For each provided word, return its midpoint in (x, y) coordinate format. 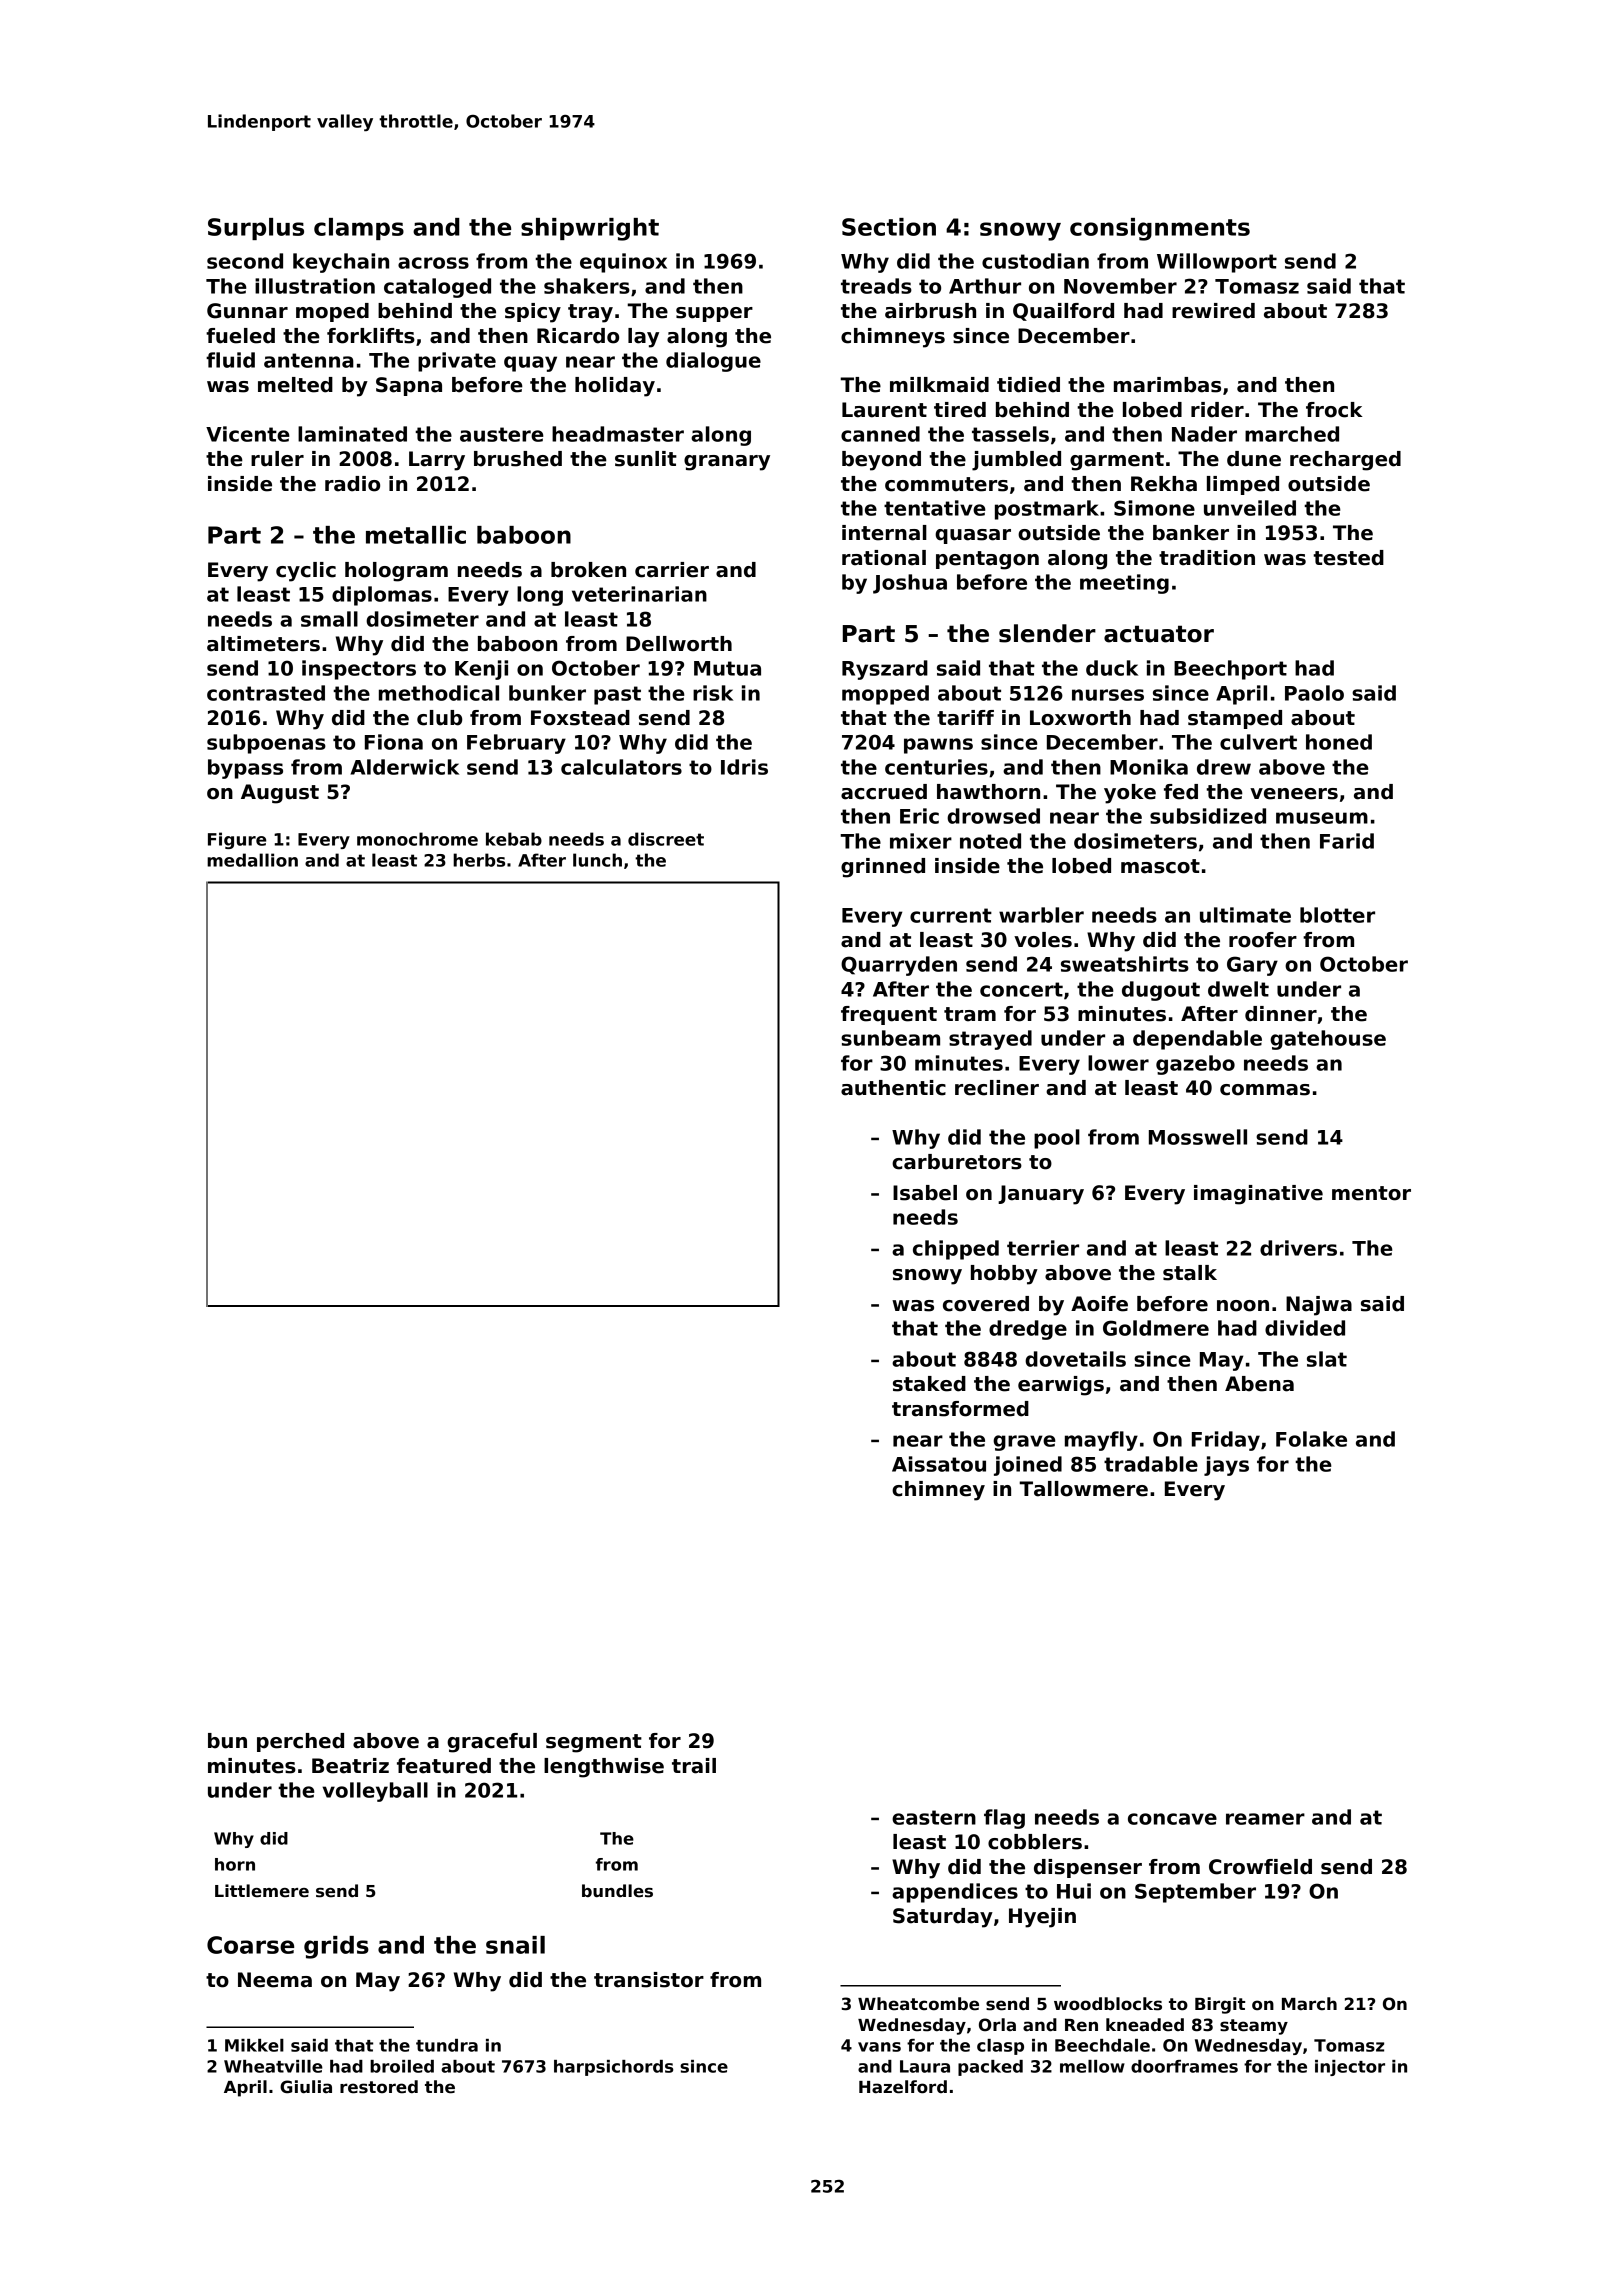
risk (713, 693)
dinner (1281, 1014)
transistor (649, 1980)
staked (929, 1384)
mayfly (1101, 1441)
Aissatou (939, 1464)
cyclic (306, 572)
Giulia (306, 2087)
